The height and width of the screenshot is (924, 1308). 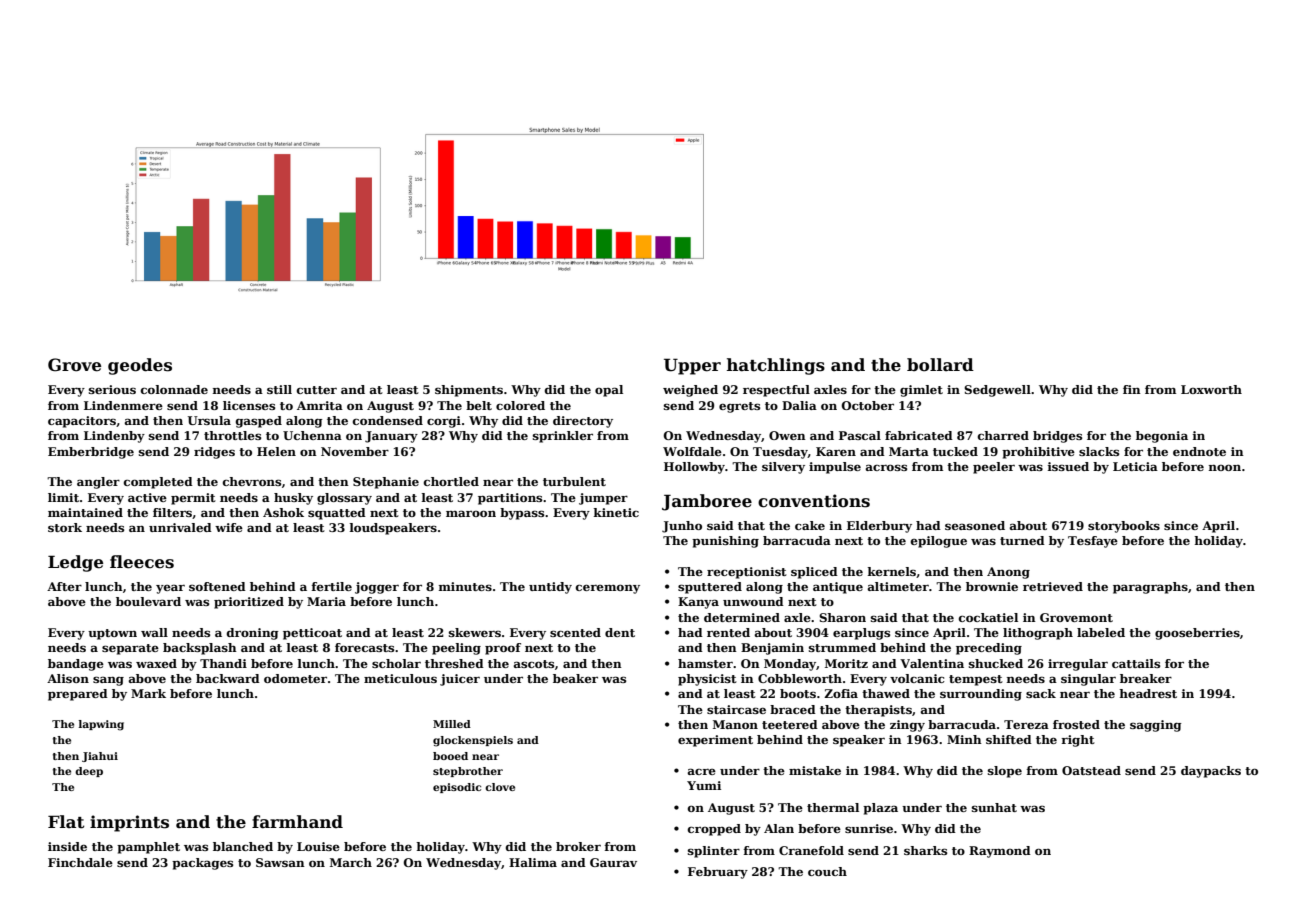 I want to click on Flat, so click(x=66, y=822).
